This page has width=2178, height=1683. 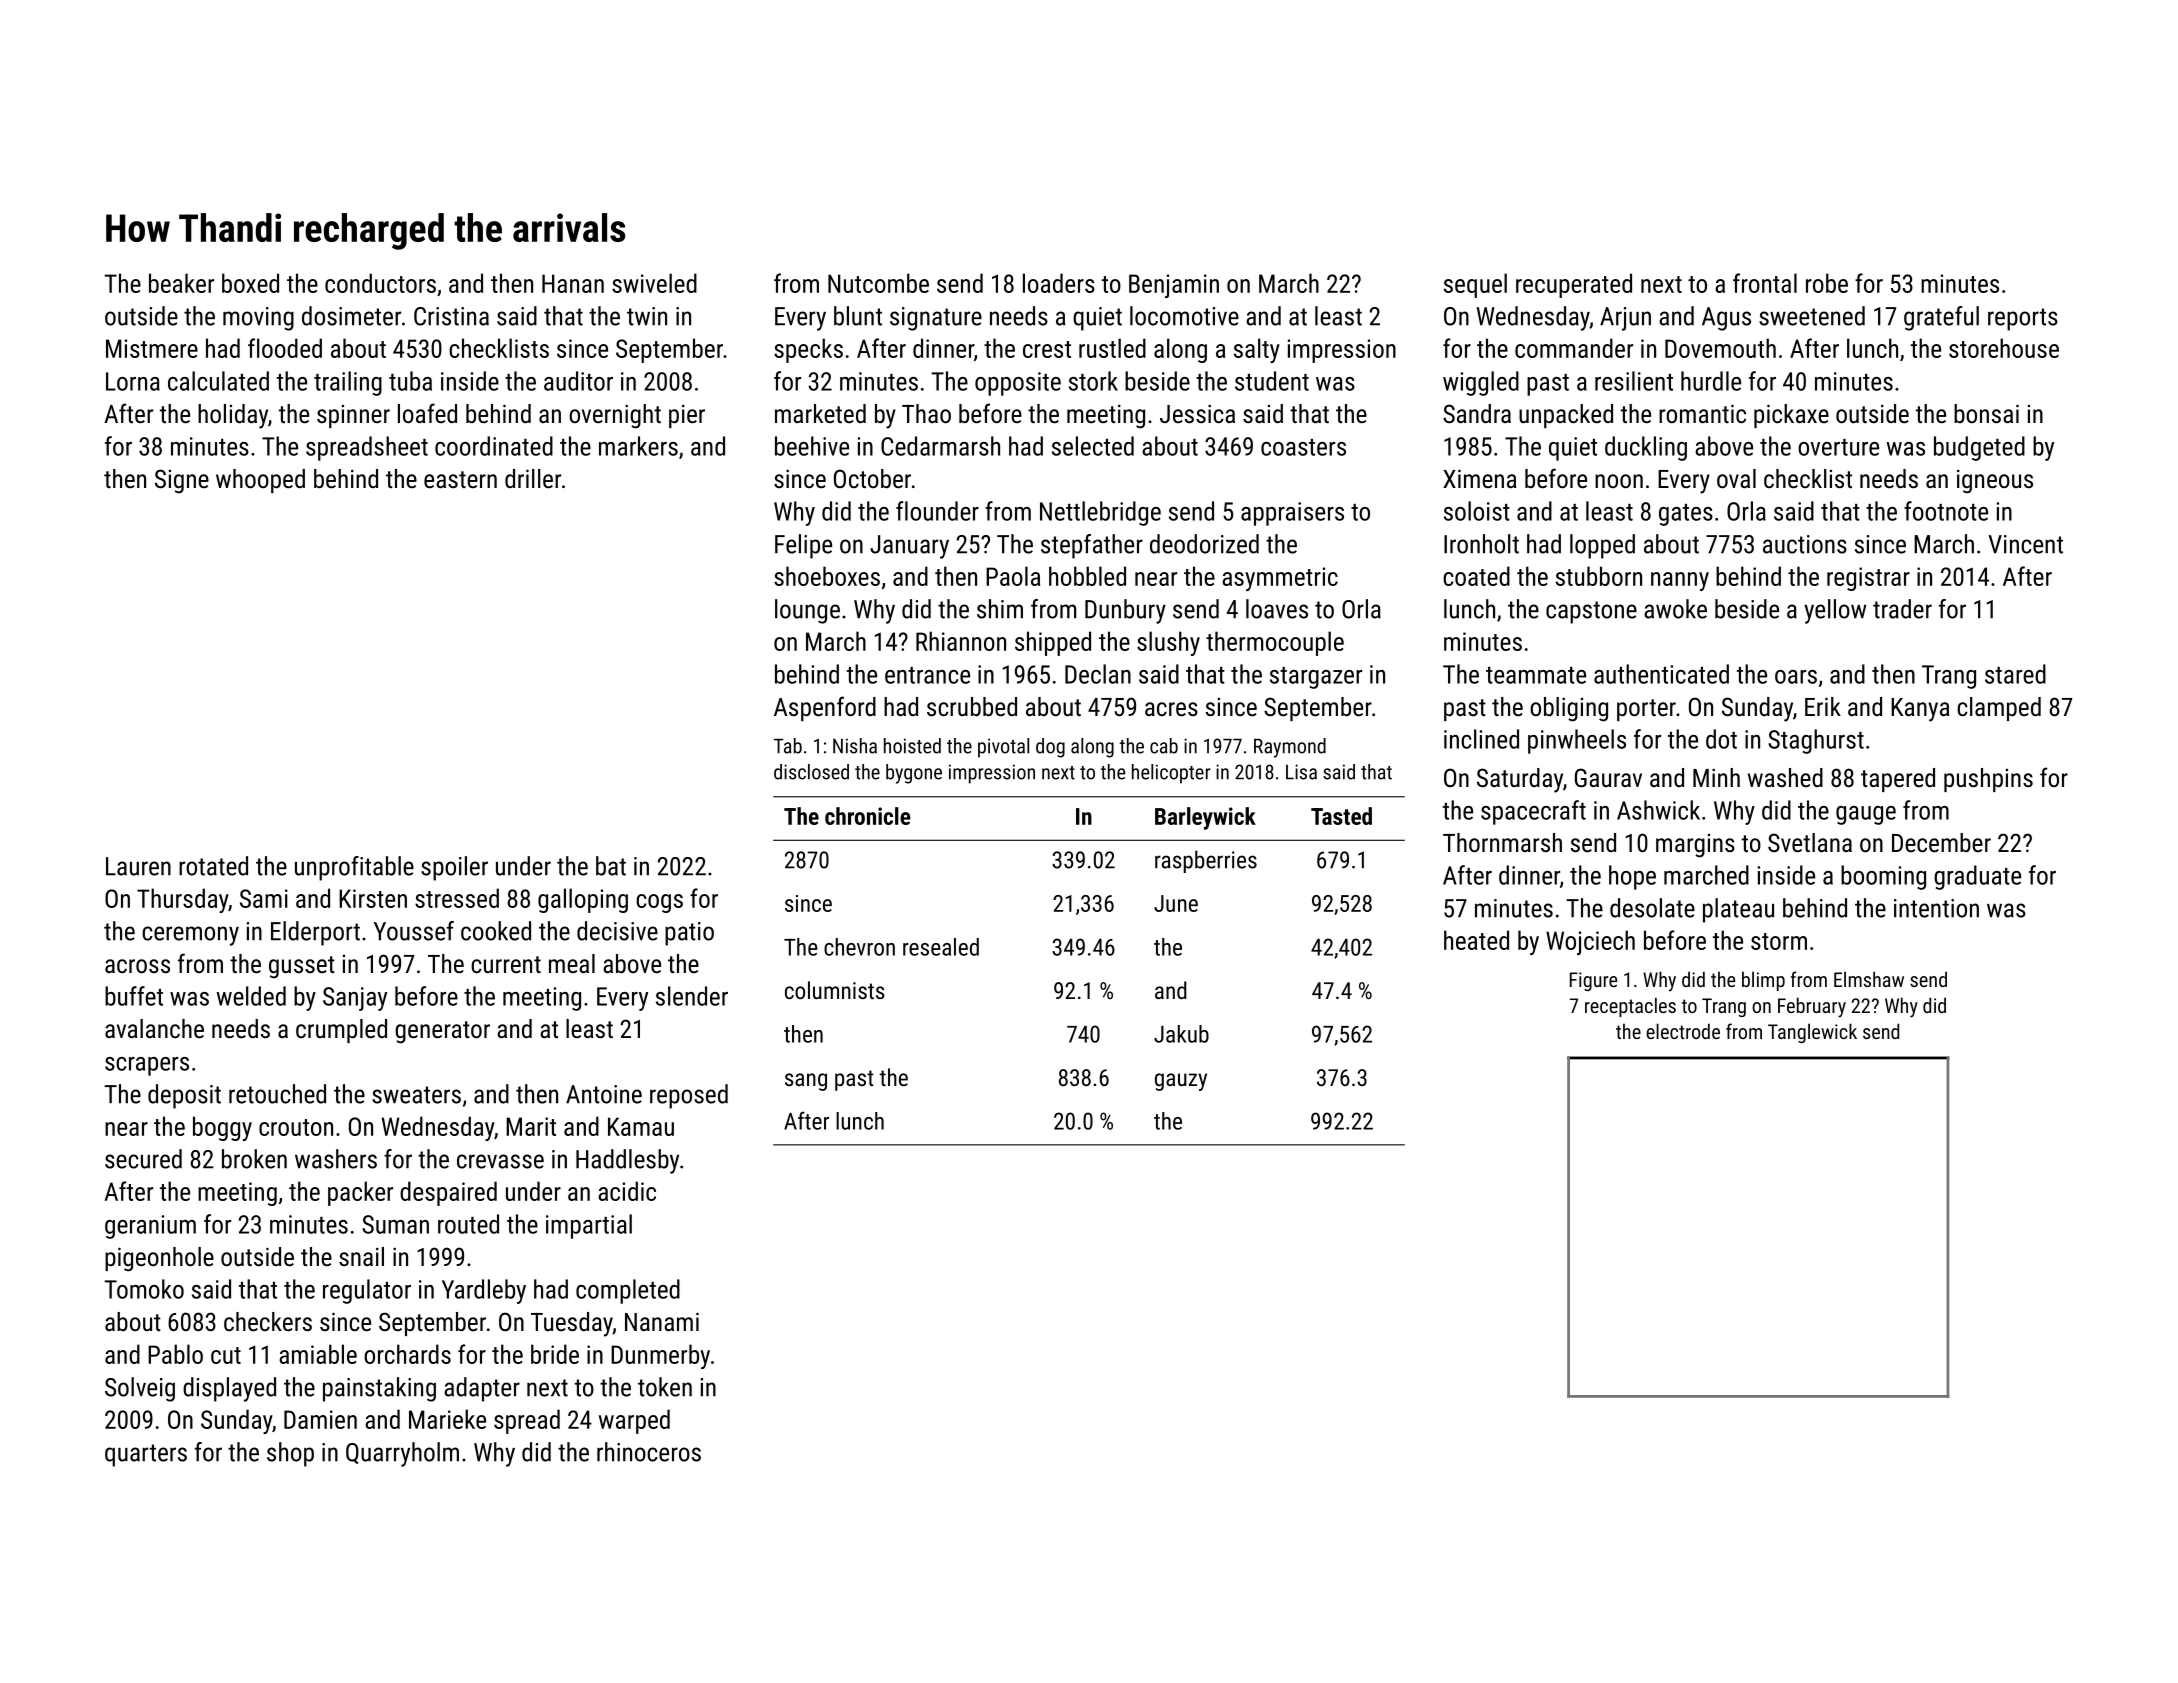 What do you see at coordinates (134, 996) in the page?
I see `buffet` at bounding box center [134, 996].
